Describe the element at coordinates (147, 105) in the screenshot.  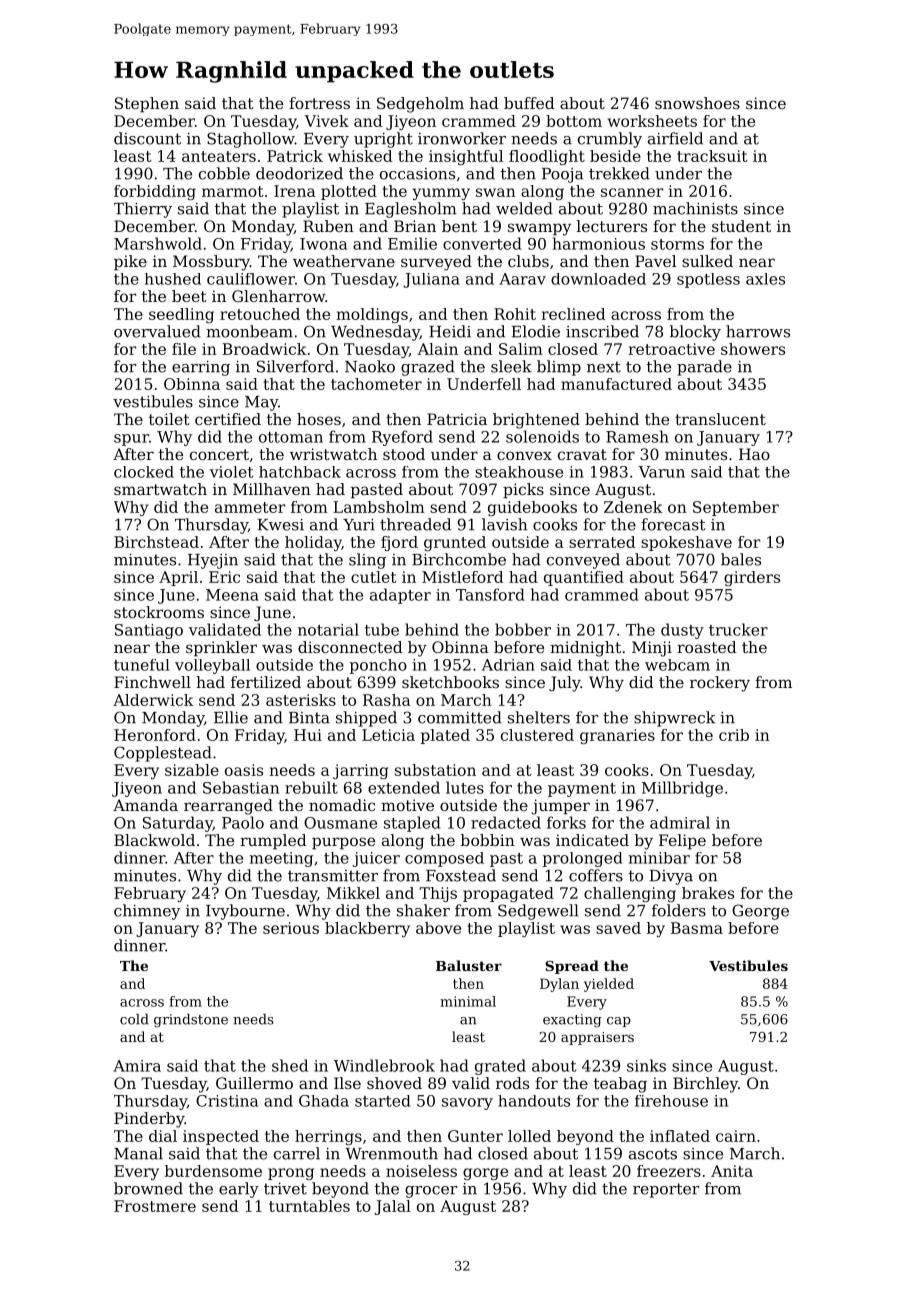
I see `Stephen` at that location.
